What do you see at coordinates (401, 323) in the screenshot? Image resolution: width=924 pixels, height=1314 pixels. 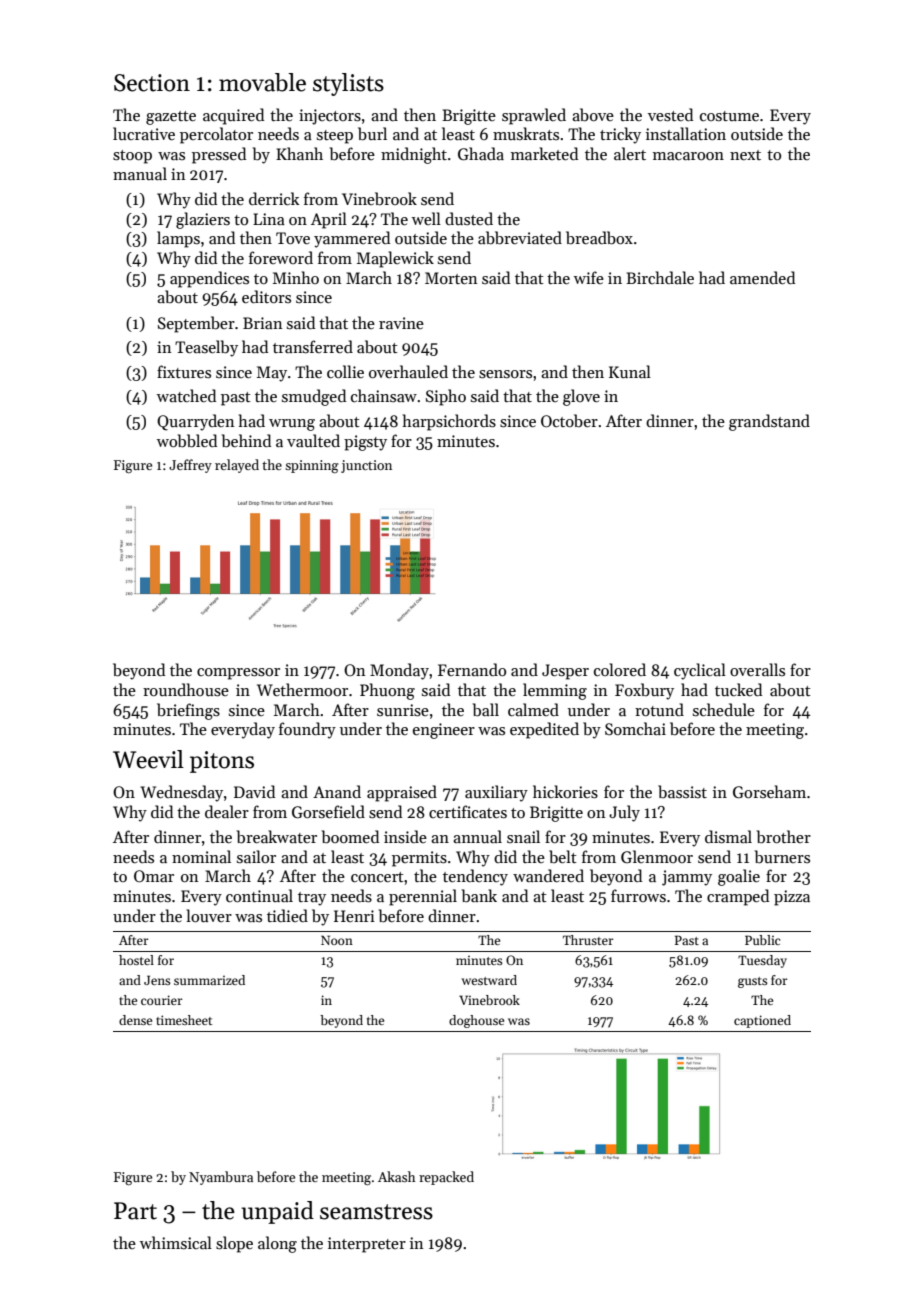 I see `ravine` at bounding box center [401, 323].
